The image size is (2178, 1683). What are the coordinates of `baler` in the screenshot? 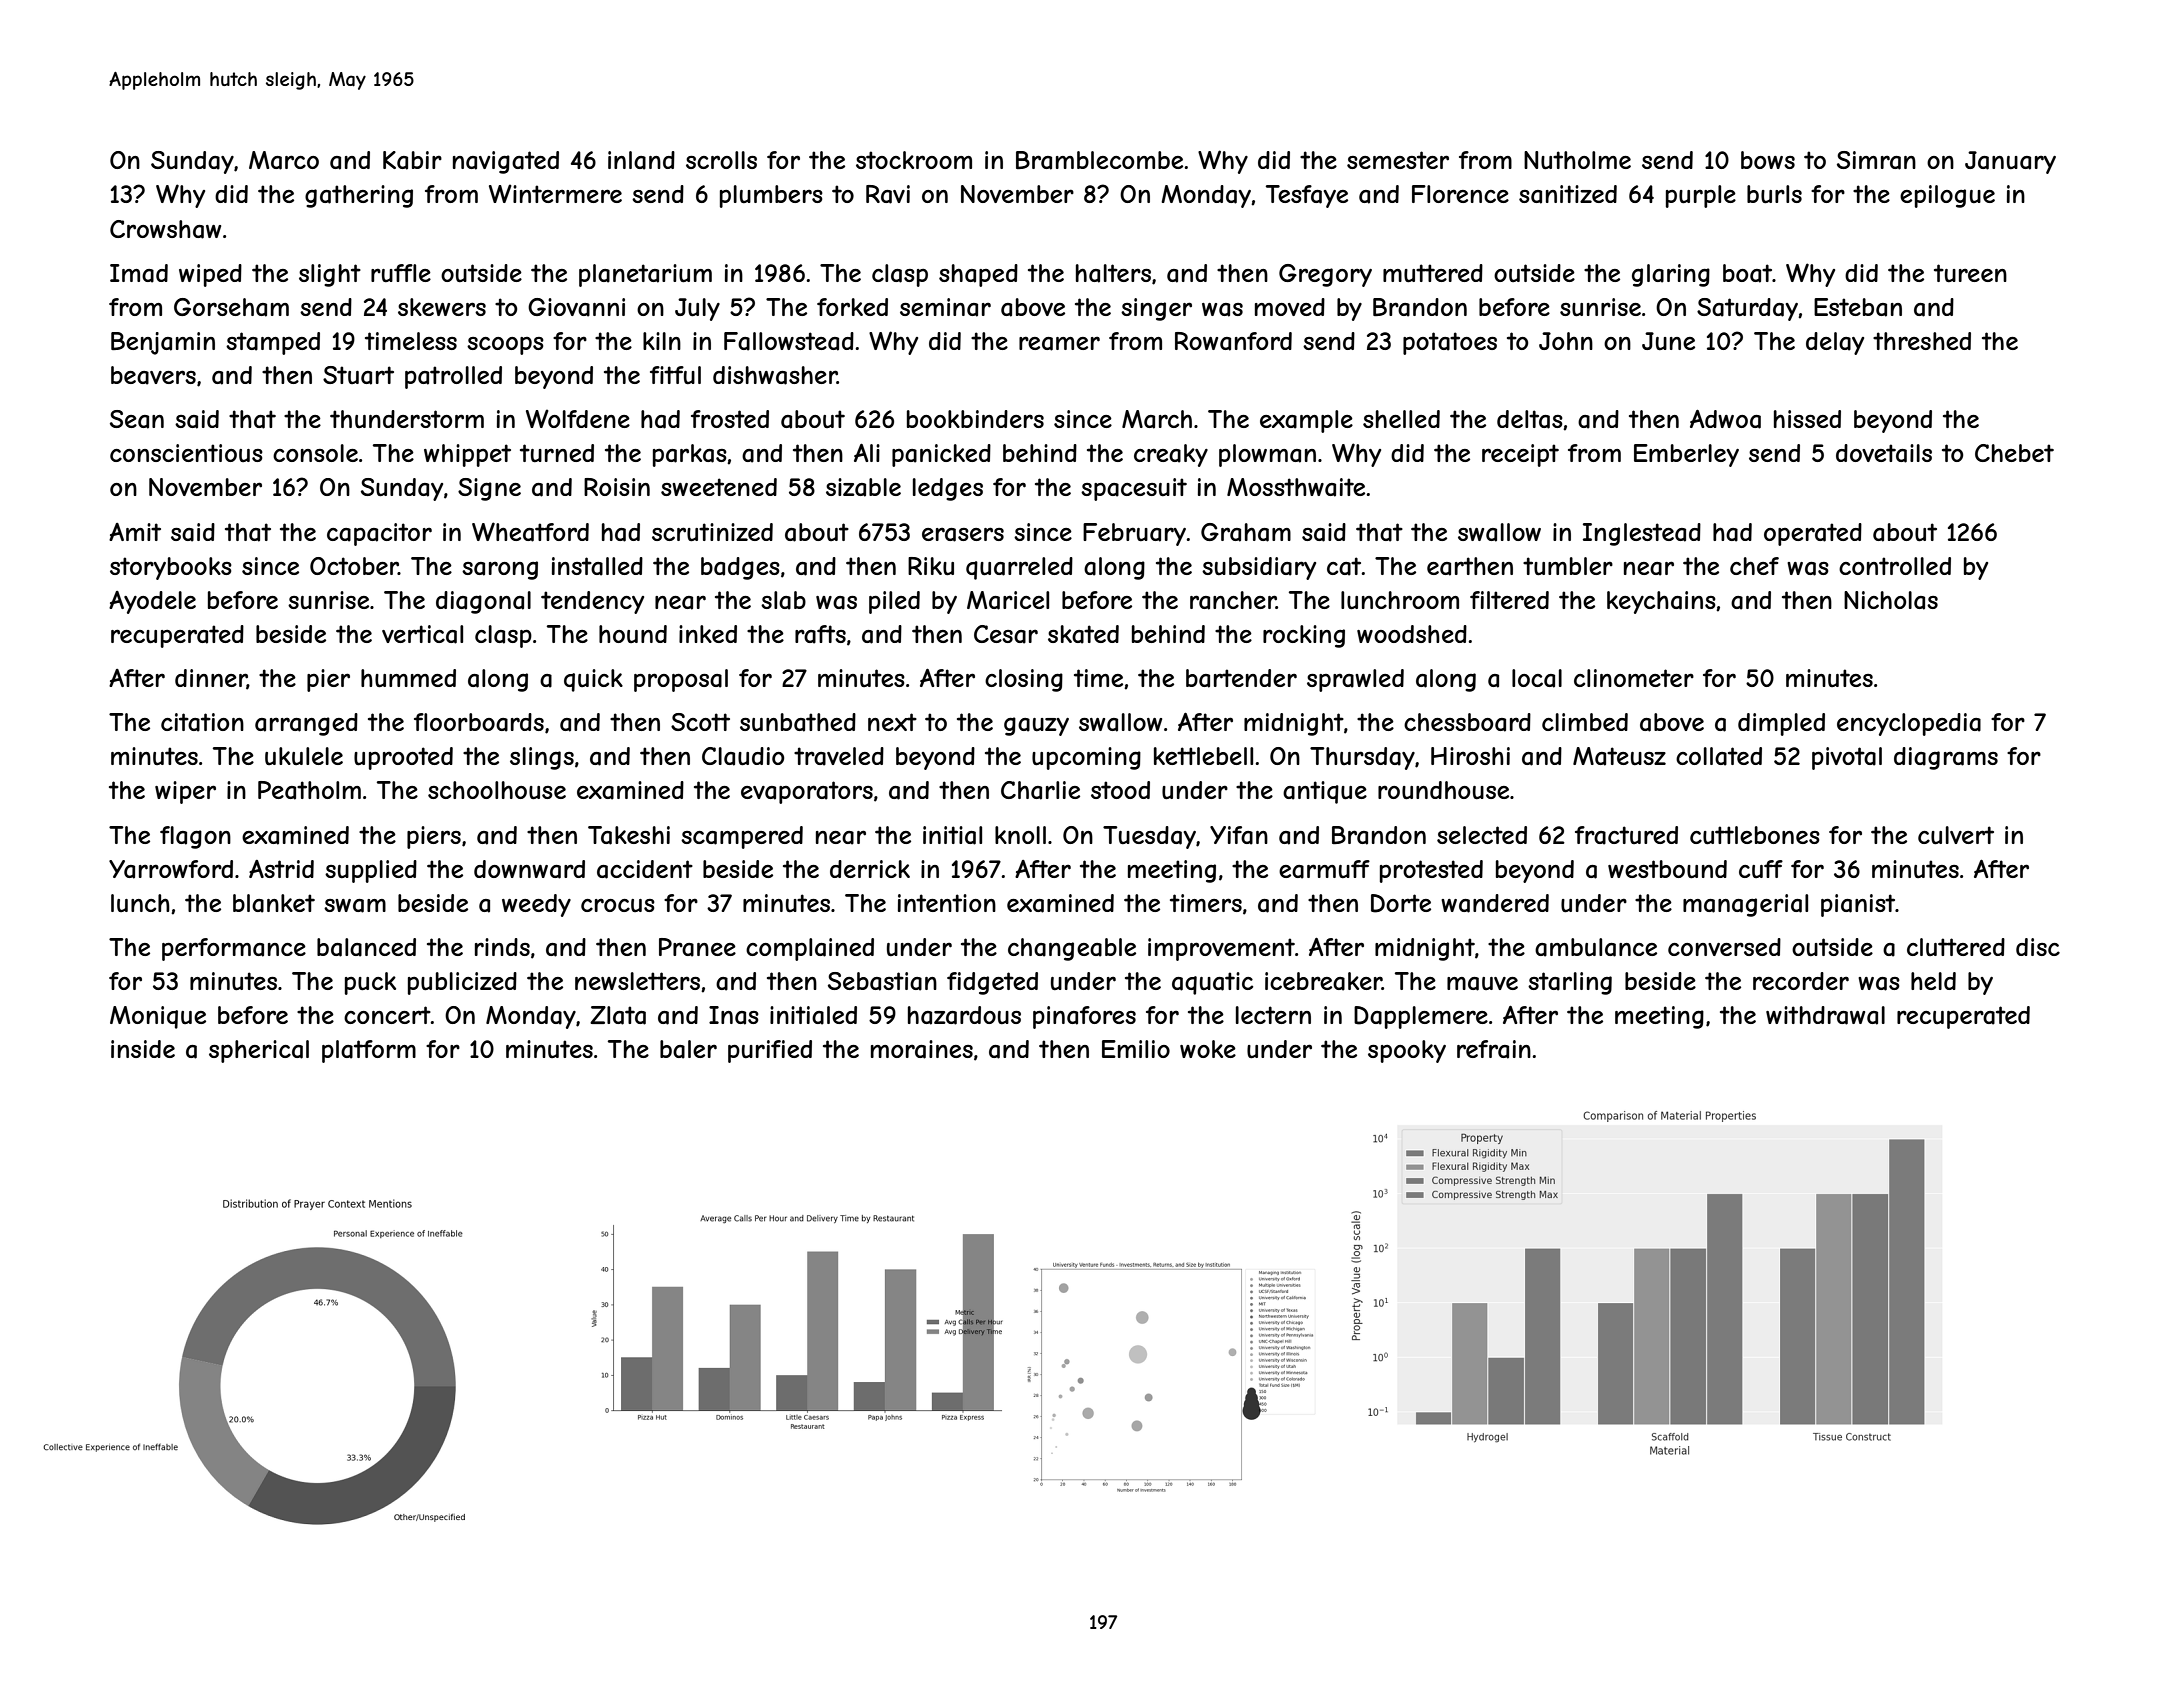 It's located at (688, 1049).
